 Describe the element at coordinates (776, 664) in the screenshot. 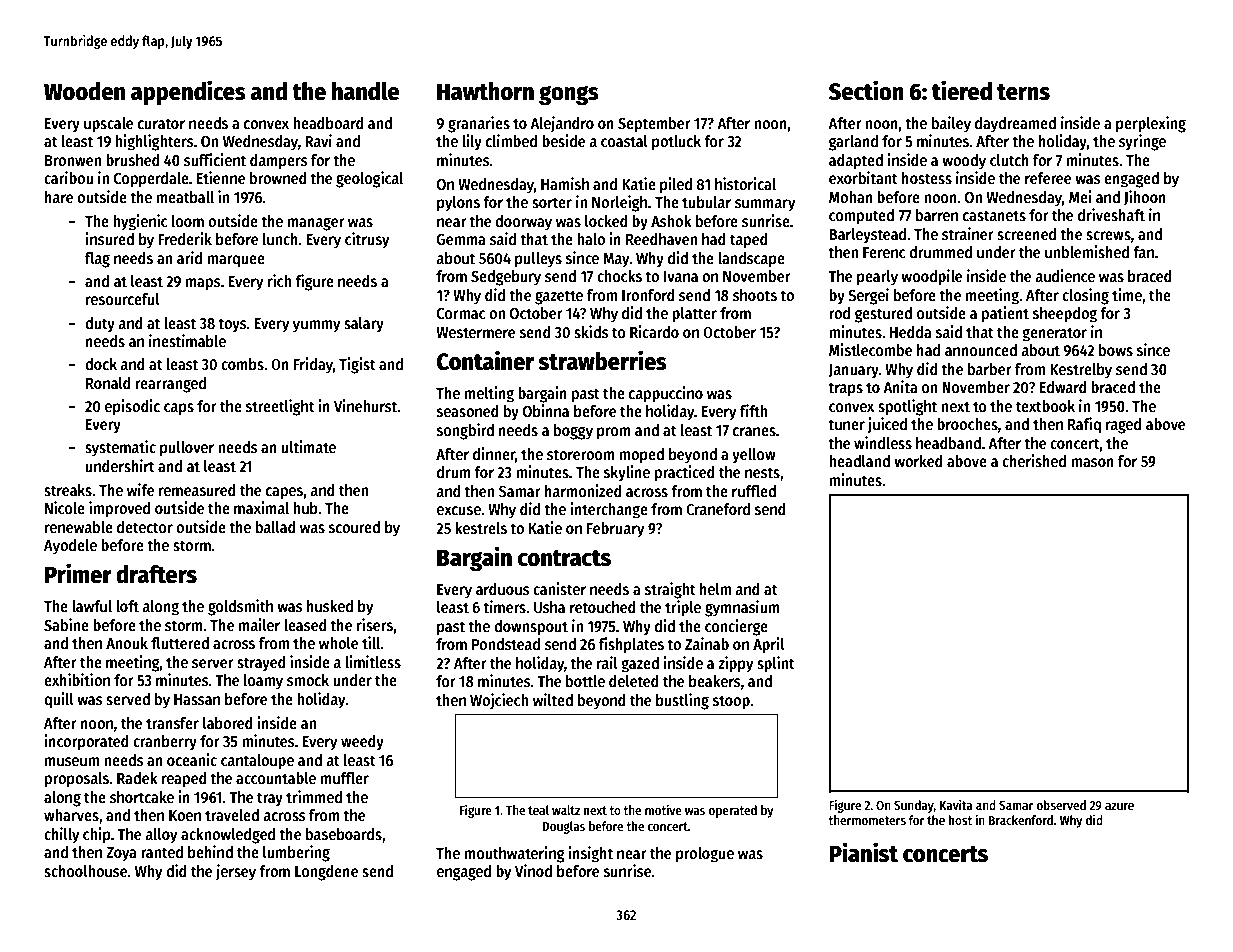

I see `splint` at that location.
